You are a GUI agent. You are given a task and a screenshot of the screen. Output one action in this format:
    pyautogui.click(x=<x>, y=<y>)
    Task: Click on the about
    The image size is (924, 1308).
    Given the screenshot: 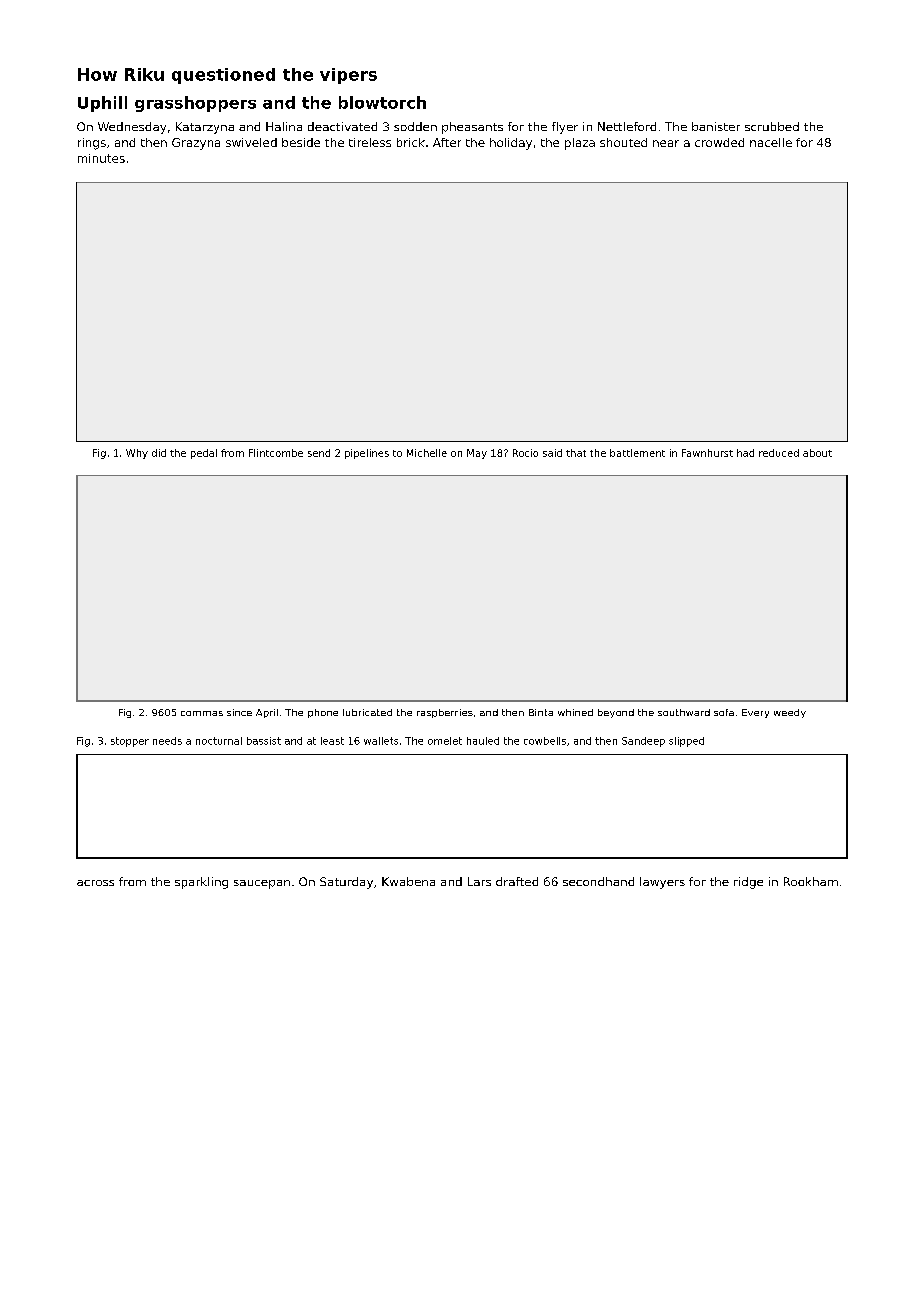 What is the action you would take?
    pyautogui.click(x=817, y=453)
